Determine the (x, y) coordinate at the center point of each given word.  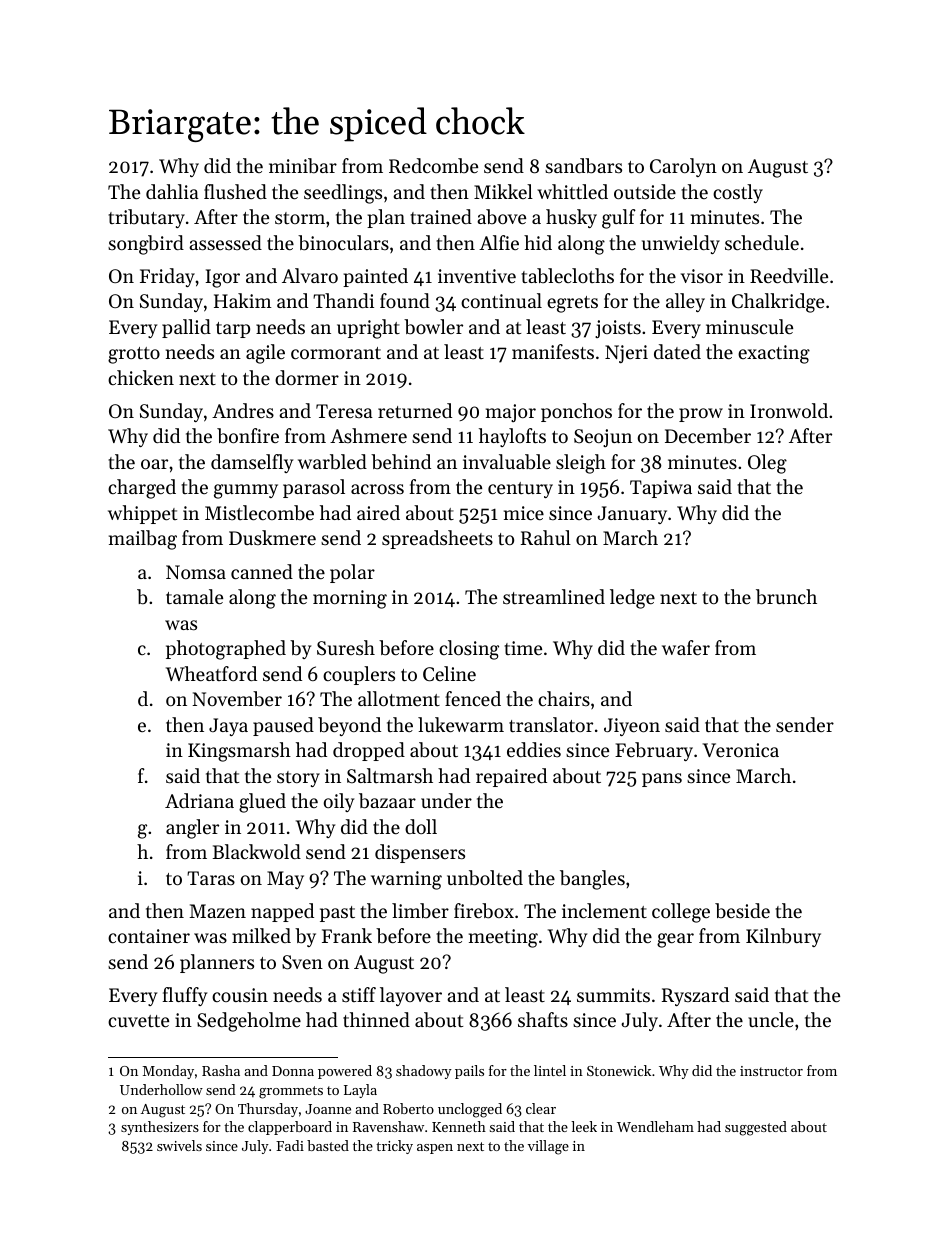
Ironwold (789, 410)
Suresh (346, 648)
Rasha (221, 1070)
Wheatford (211, 673)
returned (415, 410)
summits (613, 995)
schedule (762, 242)
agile (265, 354)
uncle (771, 1019)
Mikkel (503, 191)
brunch (786, 597)
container (149, 936)
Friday (167, 277)
